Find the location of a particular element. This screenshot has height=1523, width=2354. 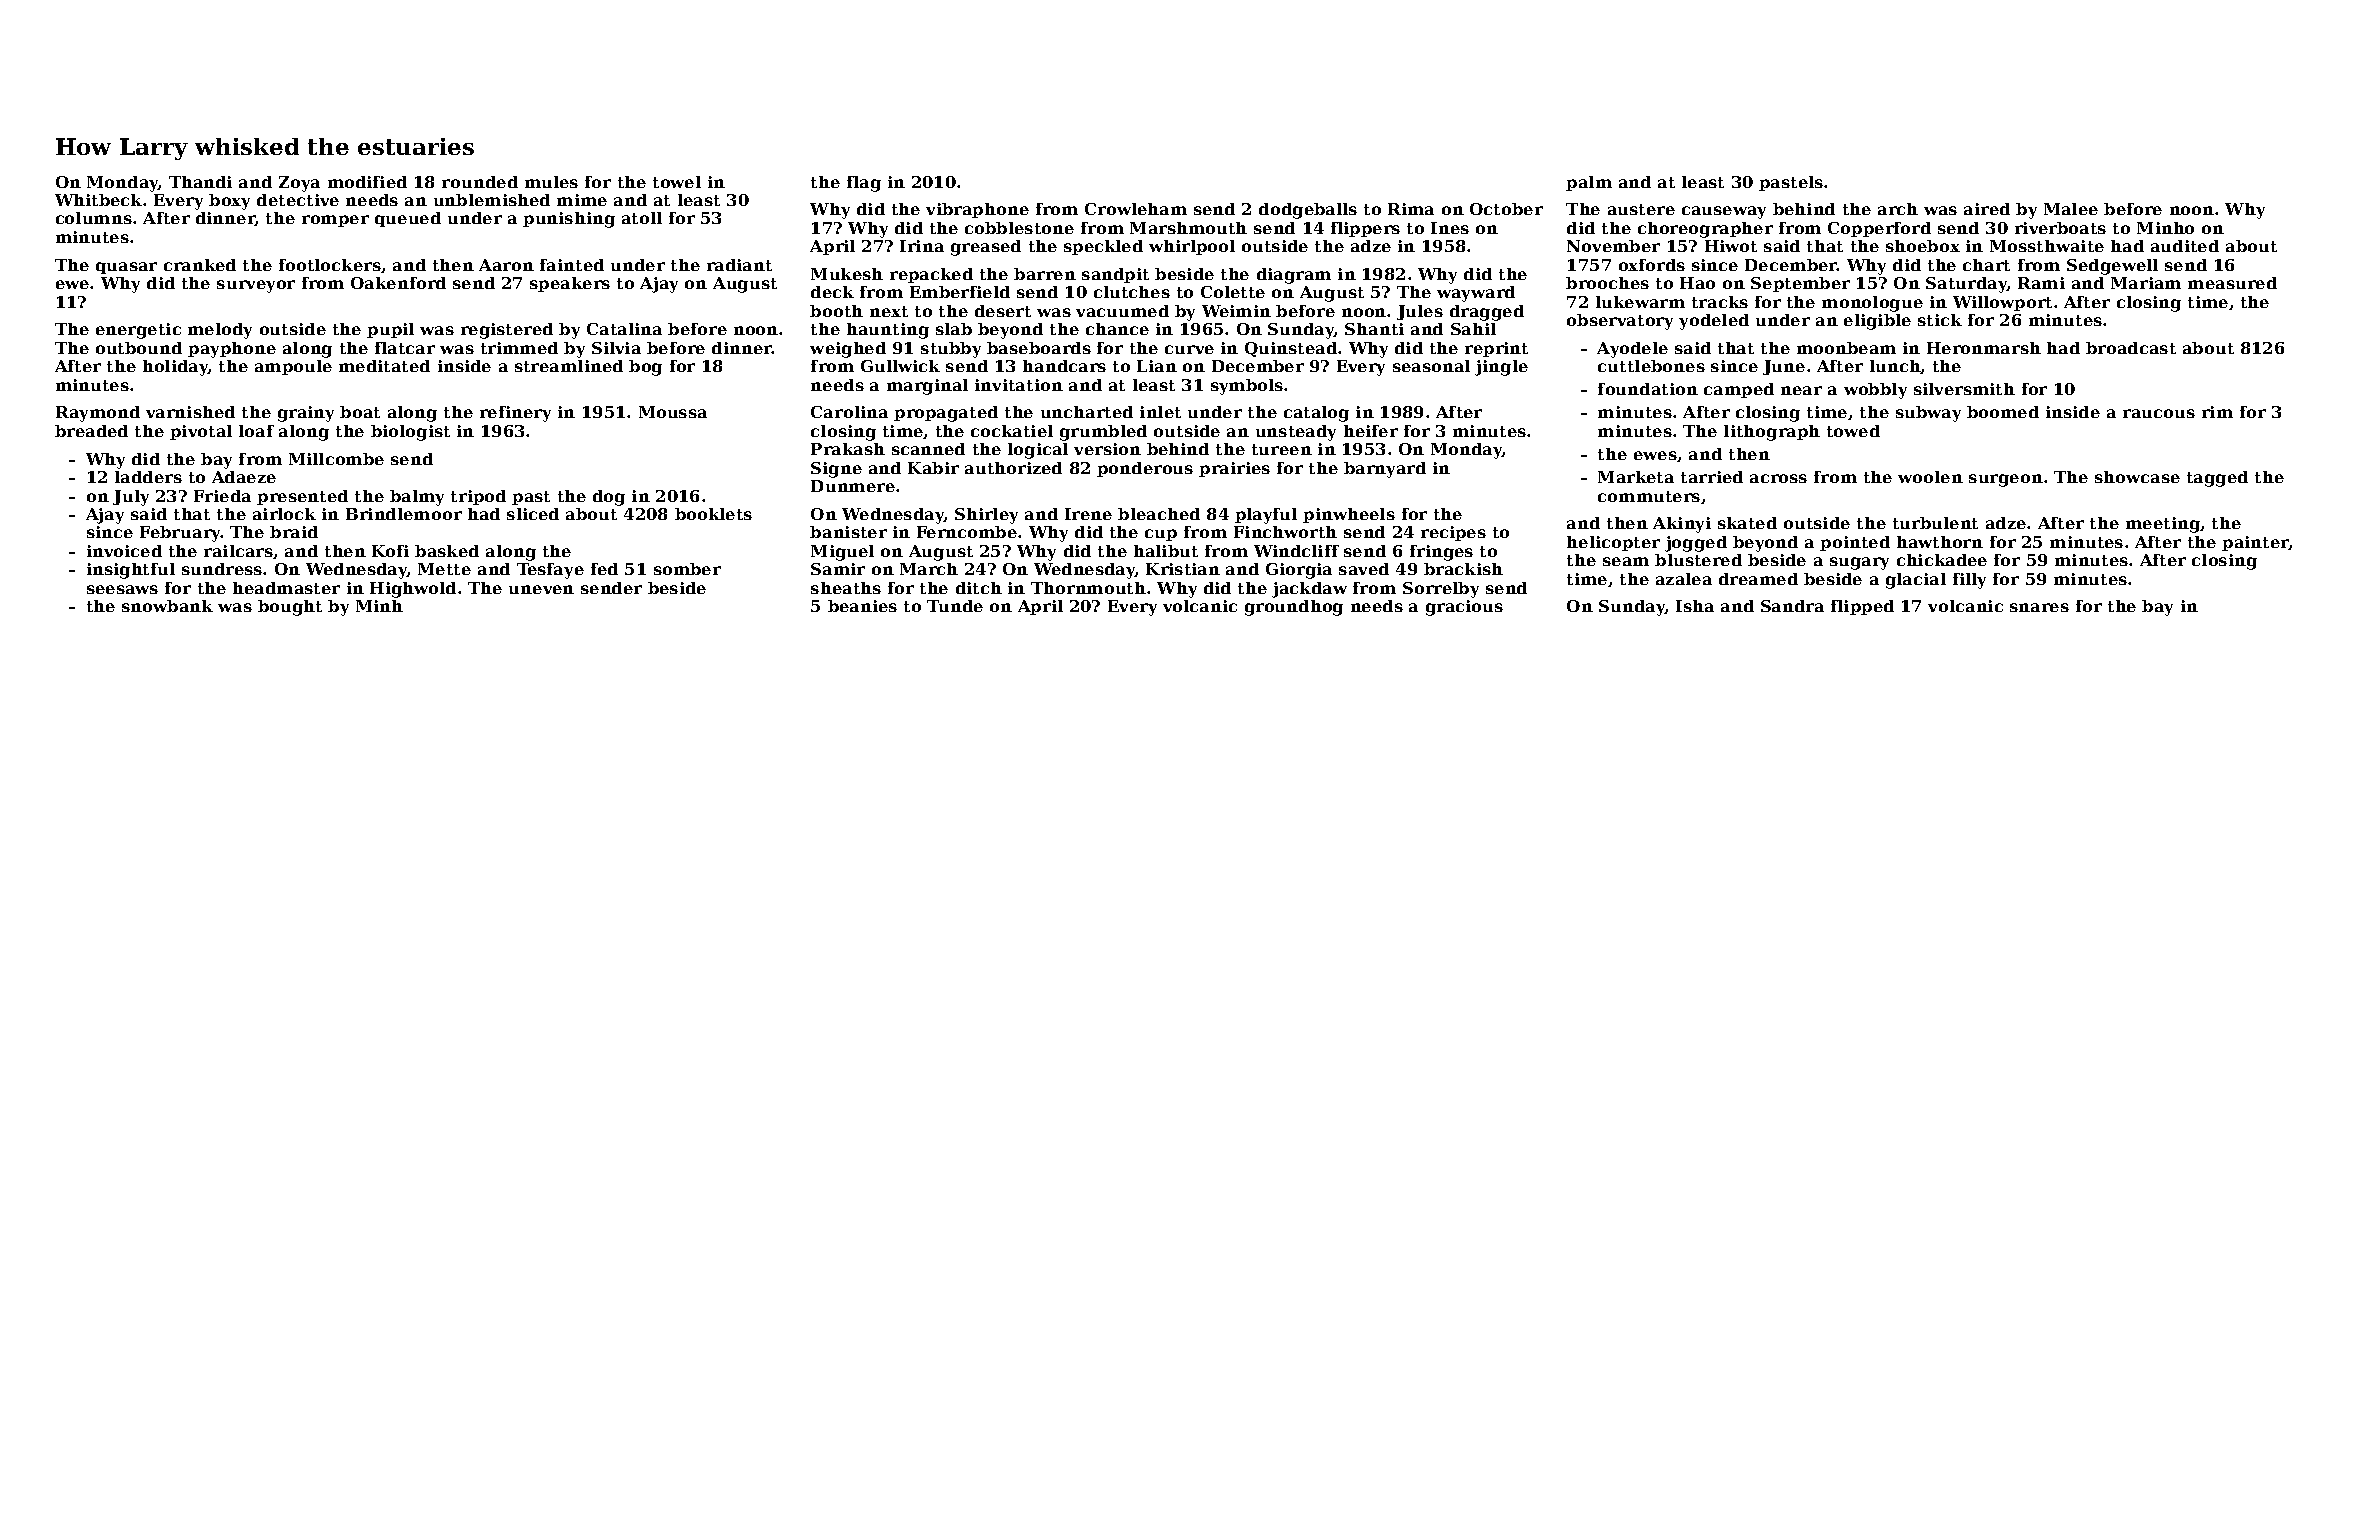

jogged is located at coordinates (1696, 544).
